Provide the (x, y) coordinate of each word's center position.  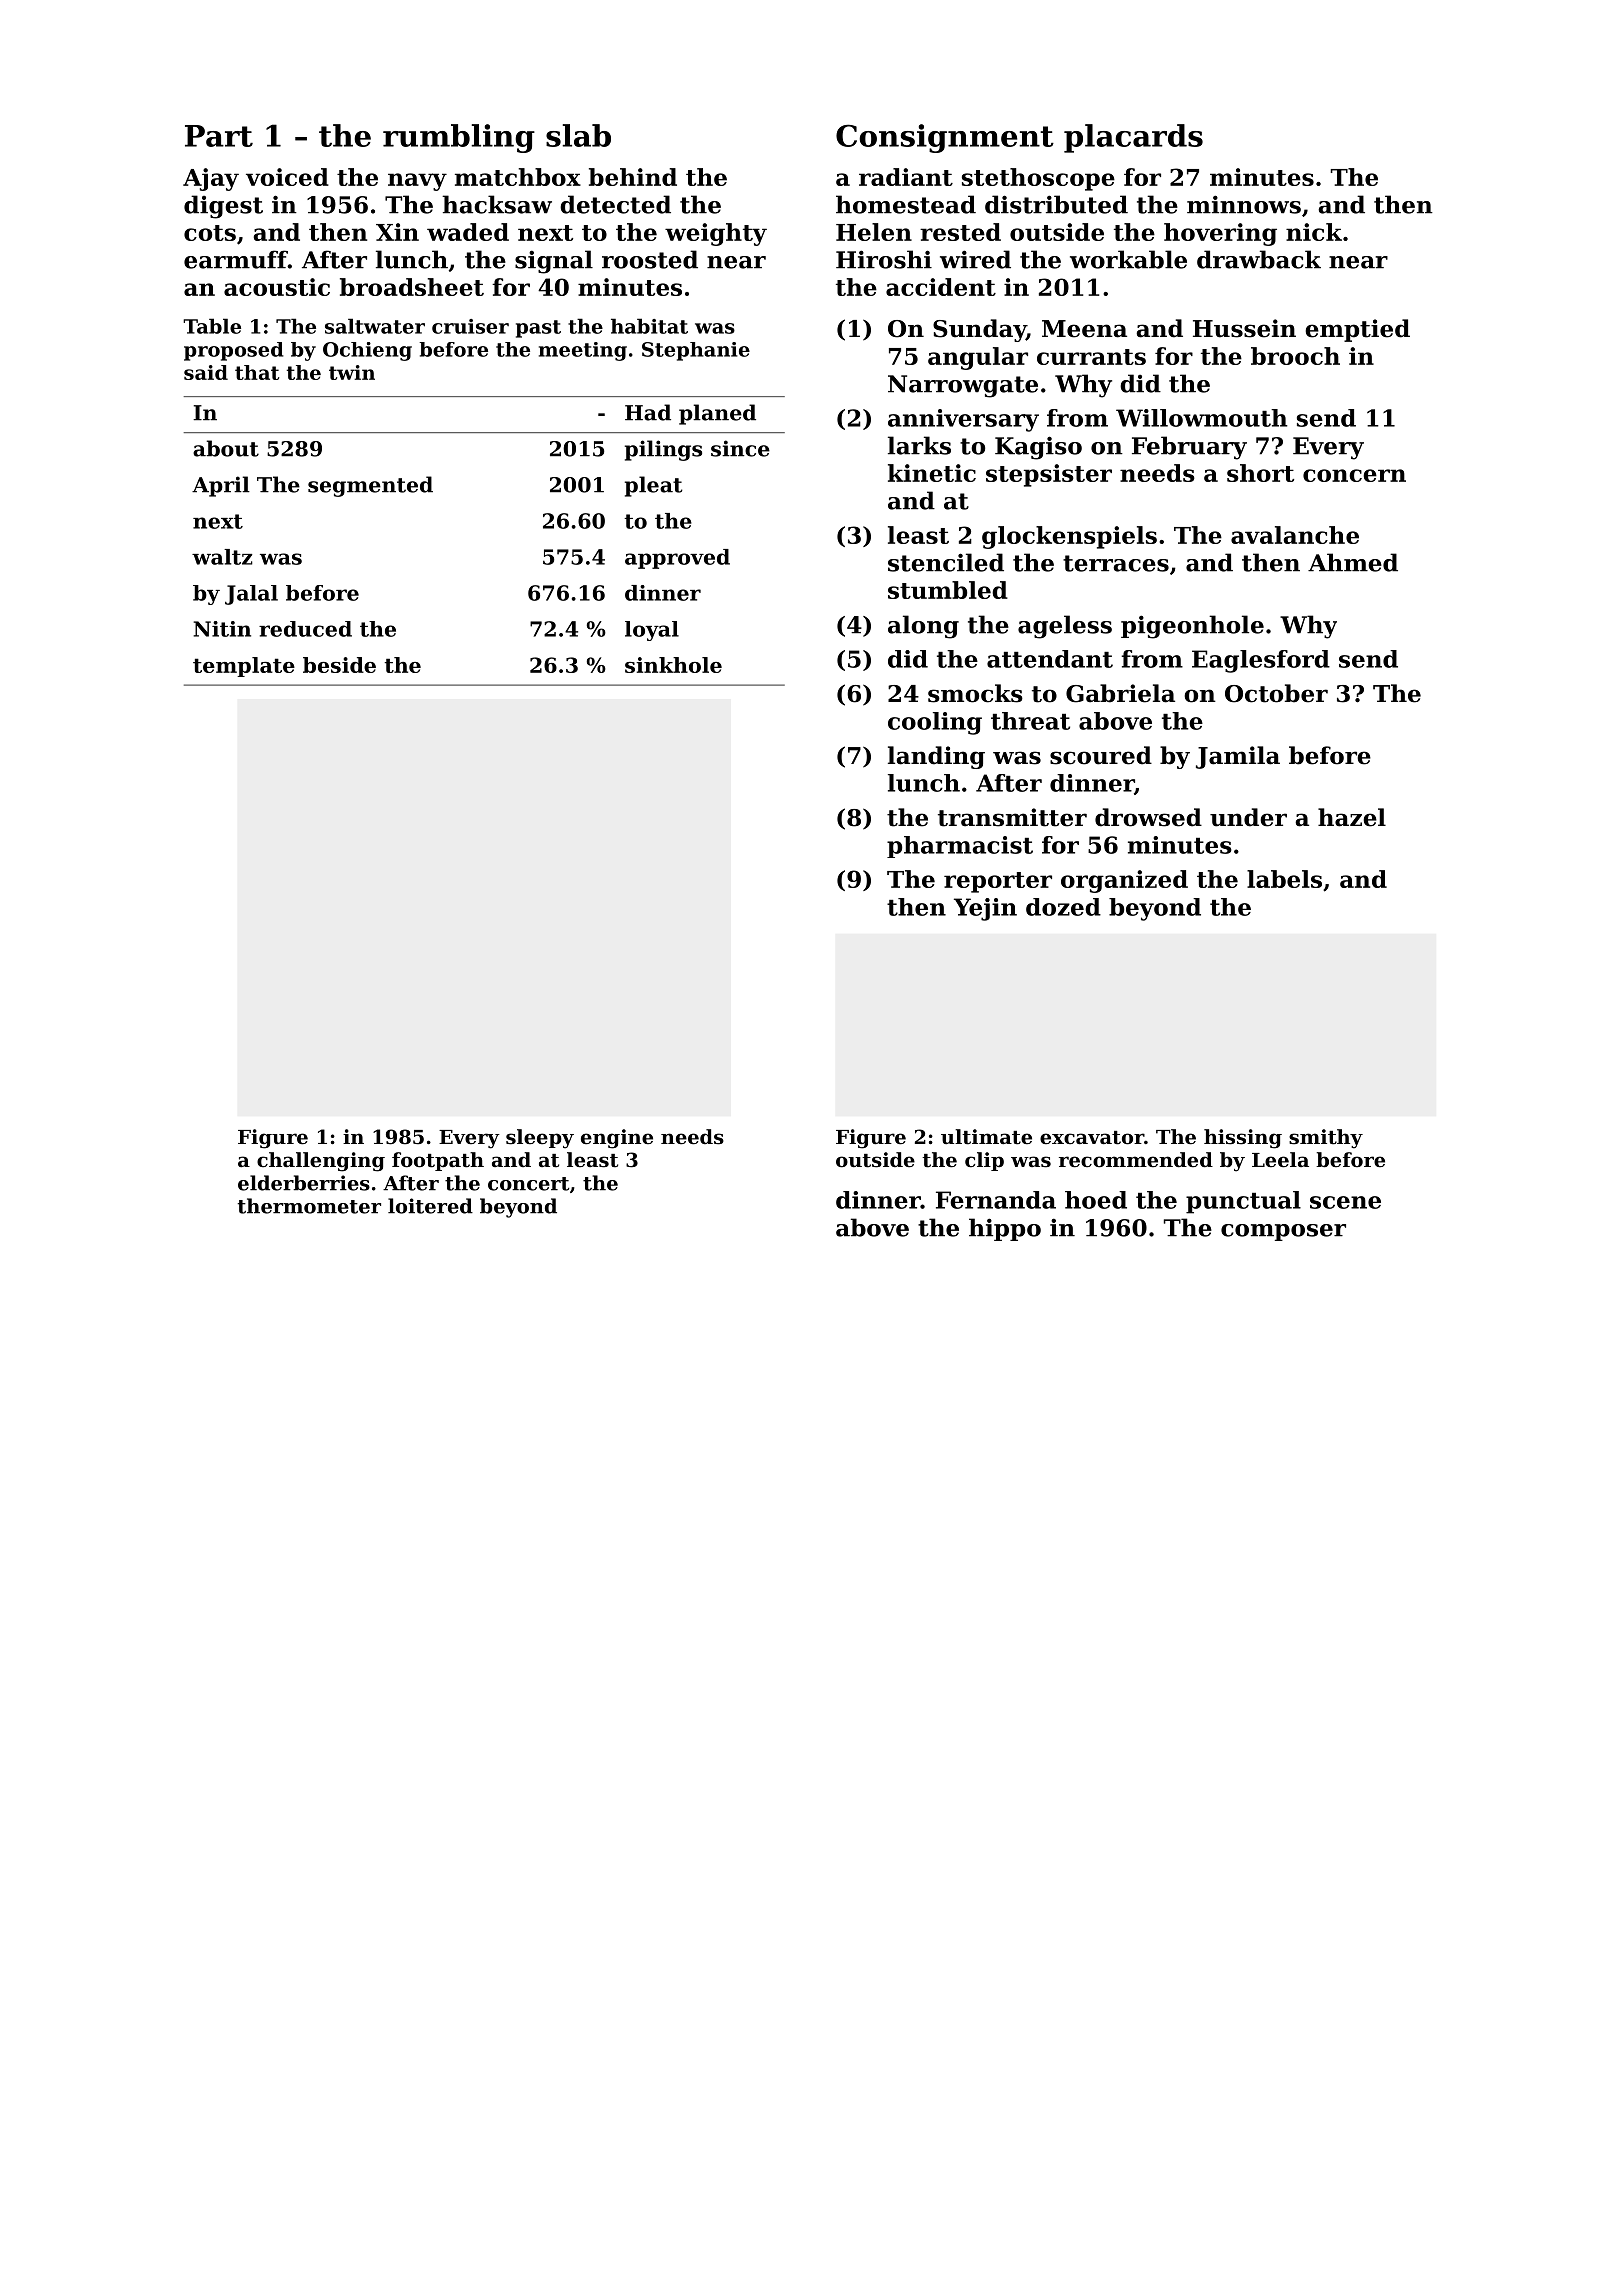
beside (339, 665)
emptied (1357, 330)
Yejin (985, 909)
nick (1314, 232)
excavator (1092, 1138)
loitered (430, 1206)
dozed (1063, 907)
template (244, 667)
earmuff (236, 259)
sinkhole (673, 665)
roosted (650, 259)
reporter (998, 882)
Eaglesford (1261, 661)
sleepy (540, 1139)
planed (717, 414)
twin (352, 372)
